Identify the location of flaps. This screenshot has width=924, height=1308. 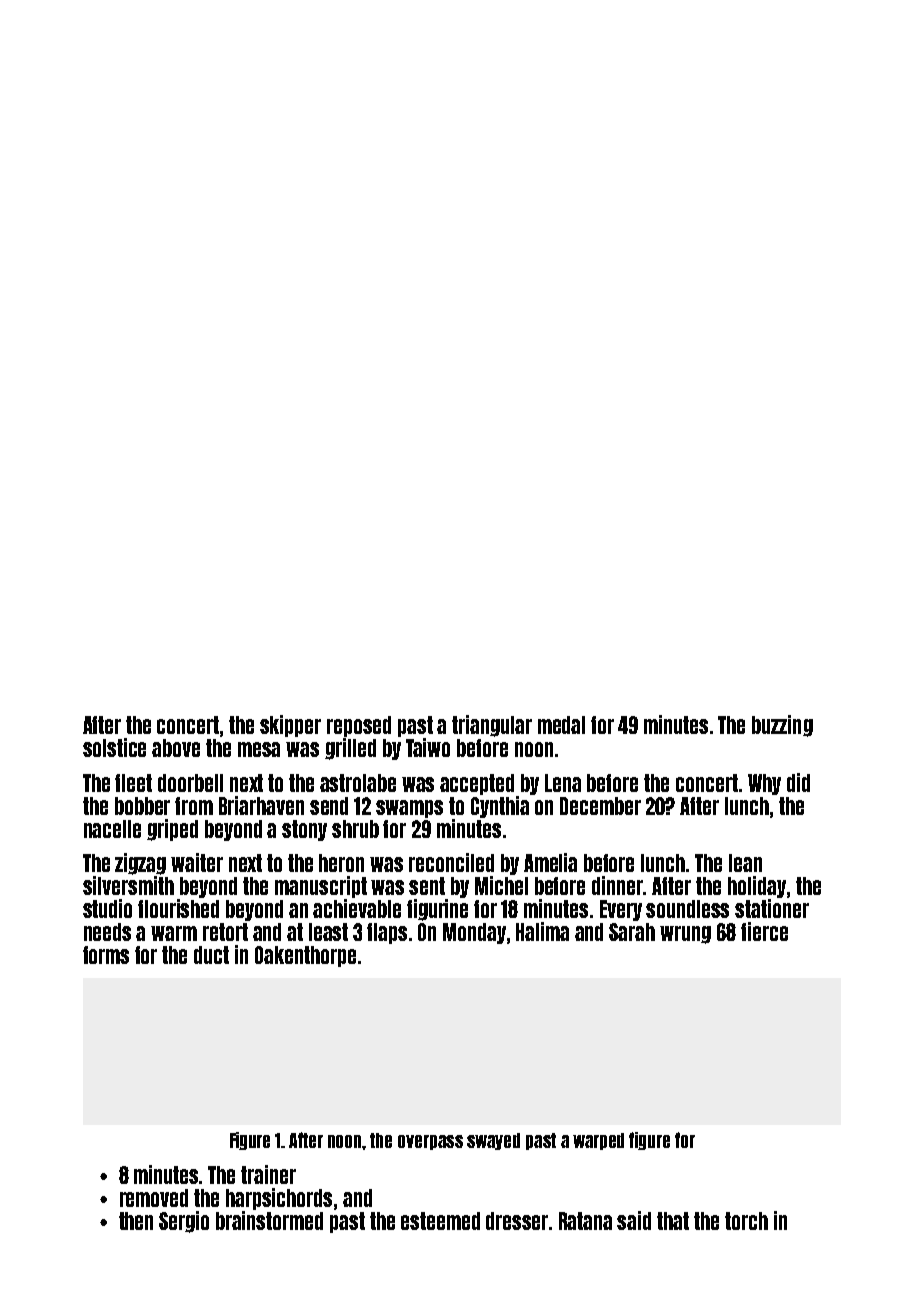
(387, 933).
